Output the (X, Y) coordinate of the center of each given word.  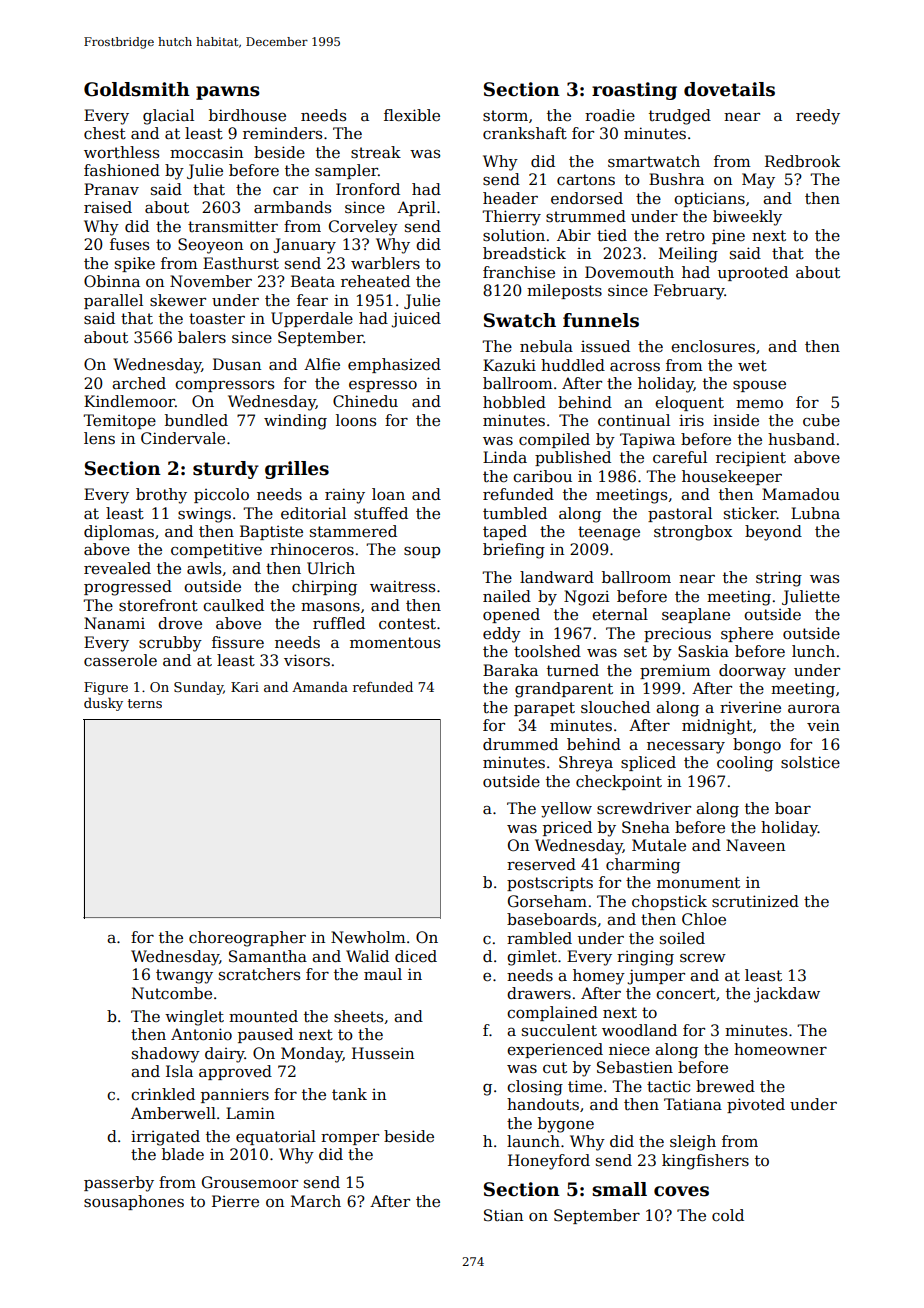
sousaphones (134, 1202)
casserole (120, 660)
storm (505, 116)
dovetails (729, 89)
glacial (168, 117)
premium (675, 671)
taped (505, 532)
